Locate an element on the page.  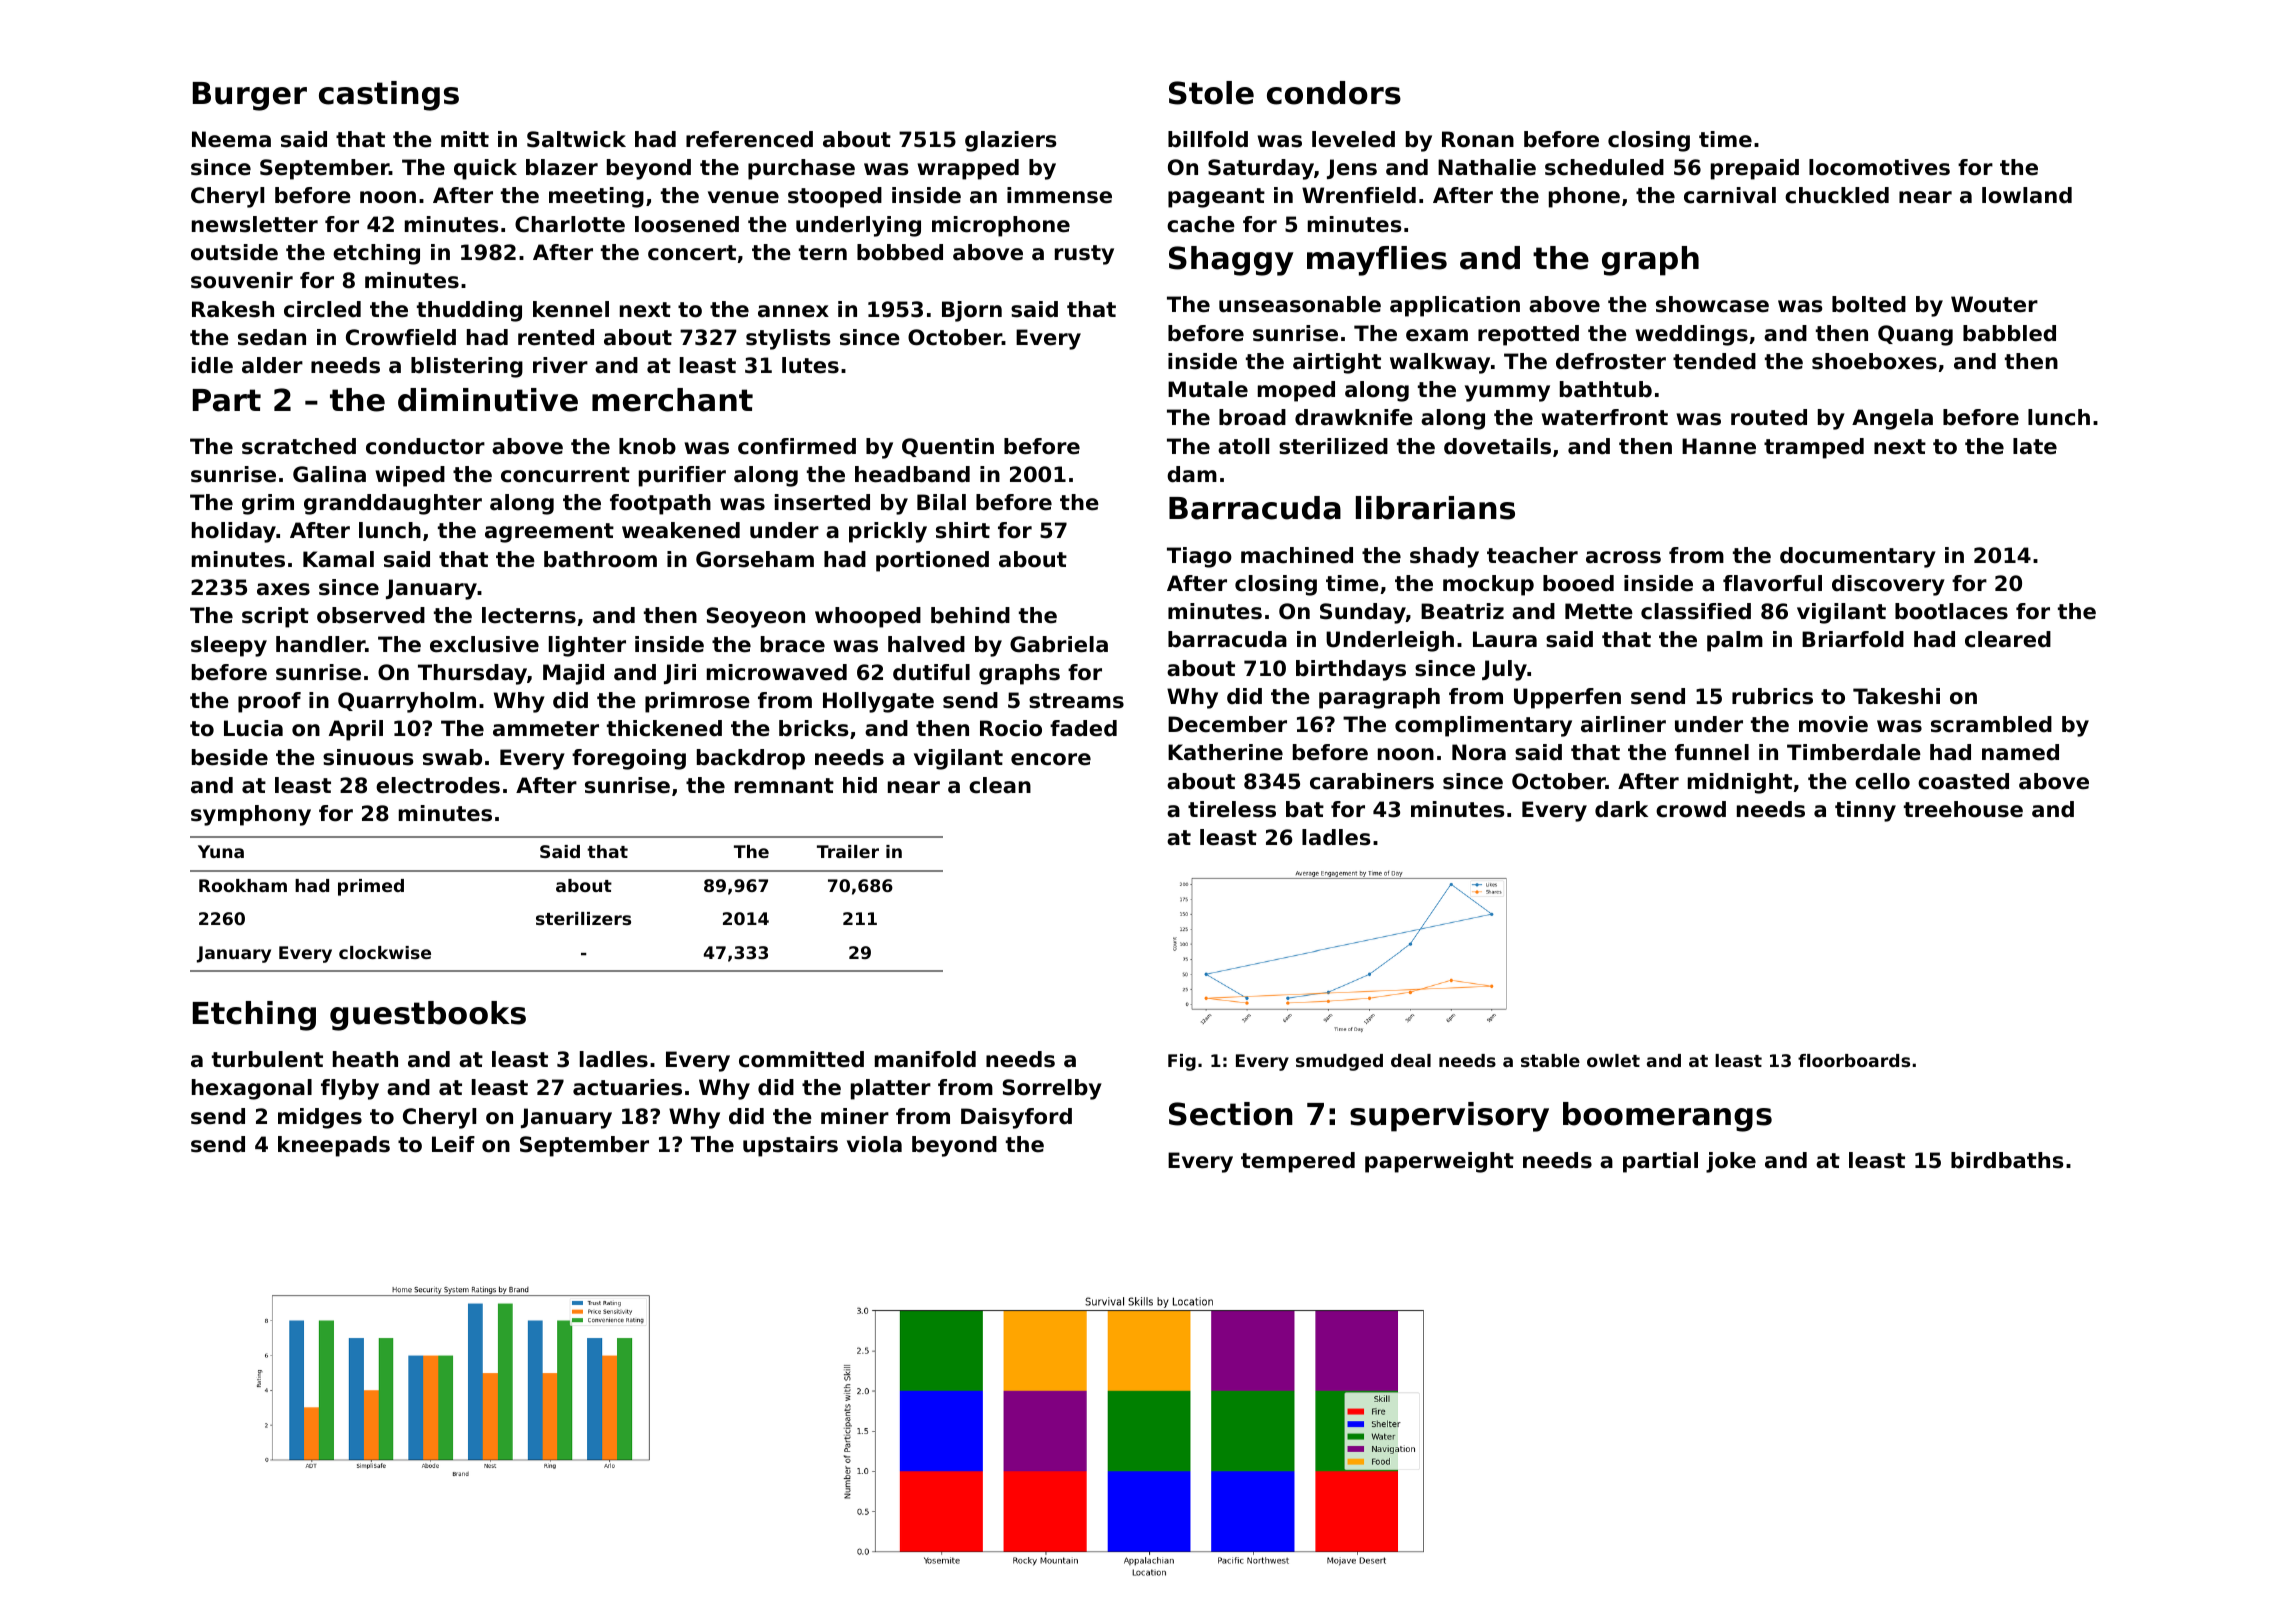
shoeboxes is located at coordinates (1874, 361).
